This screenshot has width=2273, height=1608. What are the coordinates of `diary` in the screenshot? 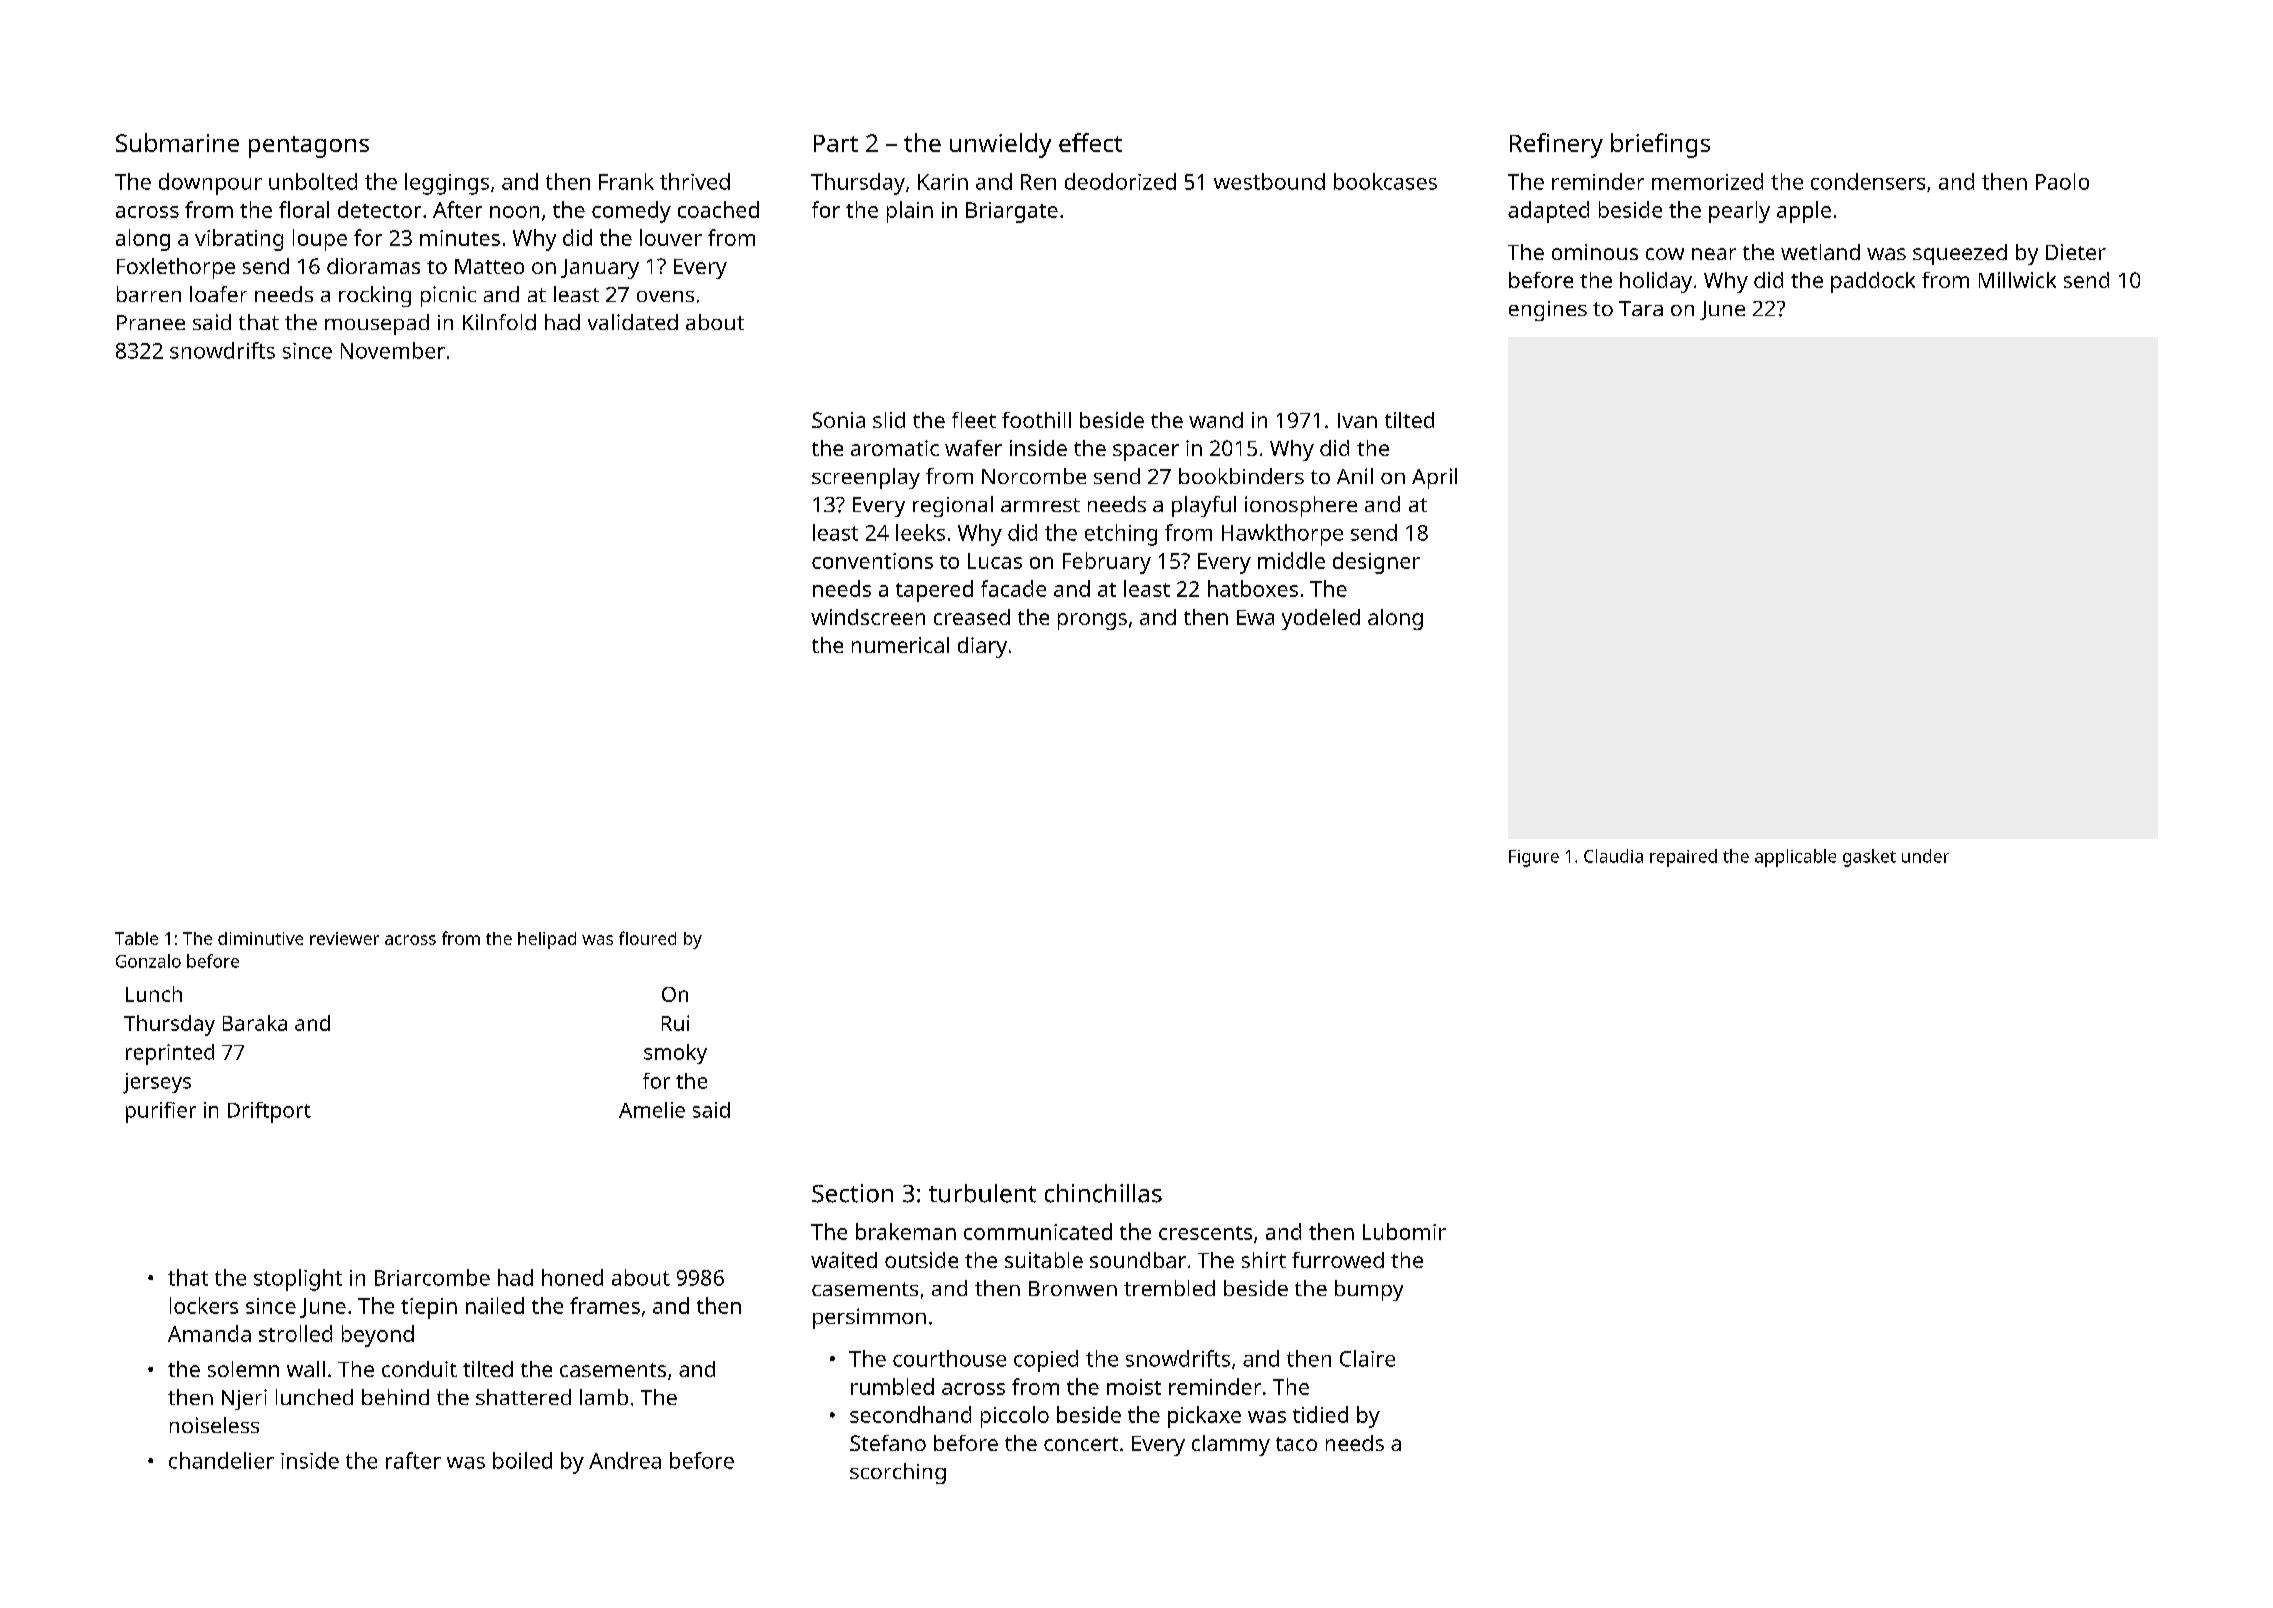 It's located at (982, 647).
